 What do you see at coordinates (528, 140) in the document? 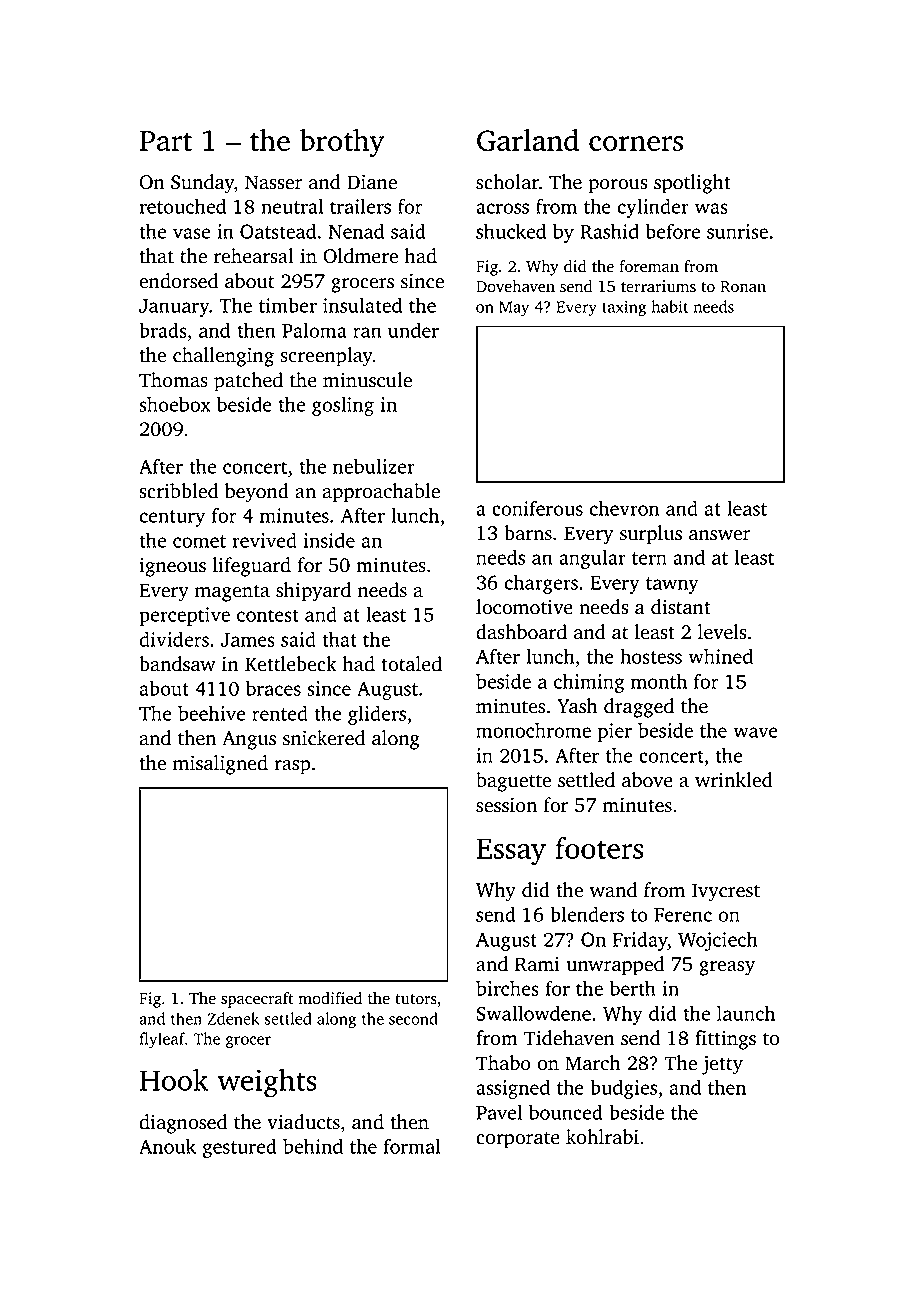
I see `Garland` at bounding box center [528, 140].
